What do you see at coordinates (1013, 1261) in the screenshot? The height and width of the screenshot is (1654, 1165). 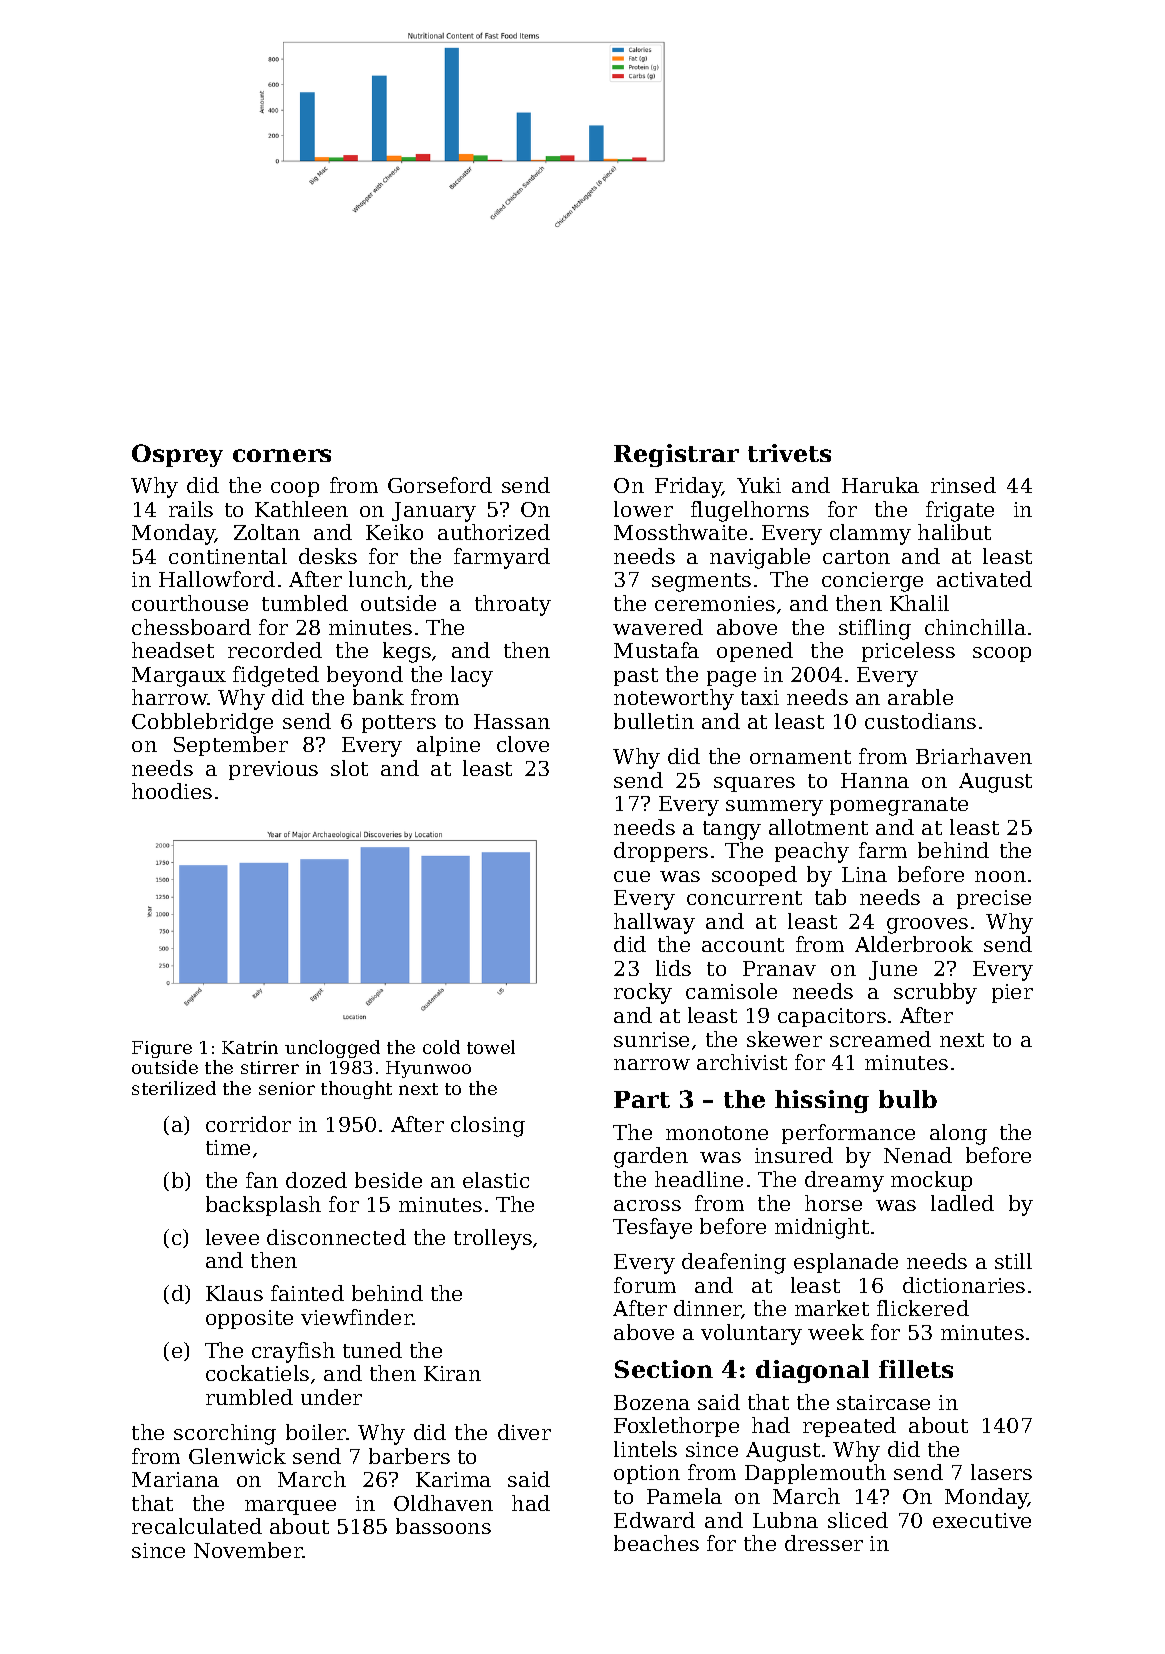 I see `still` at bounding box center [1013, 1261].
